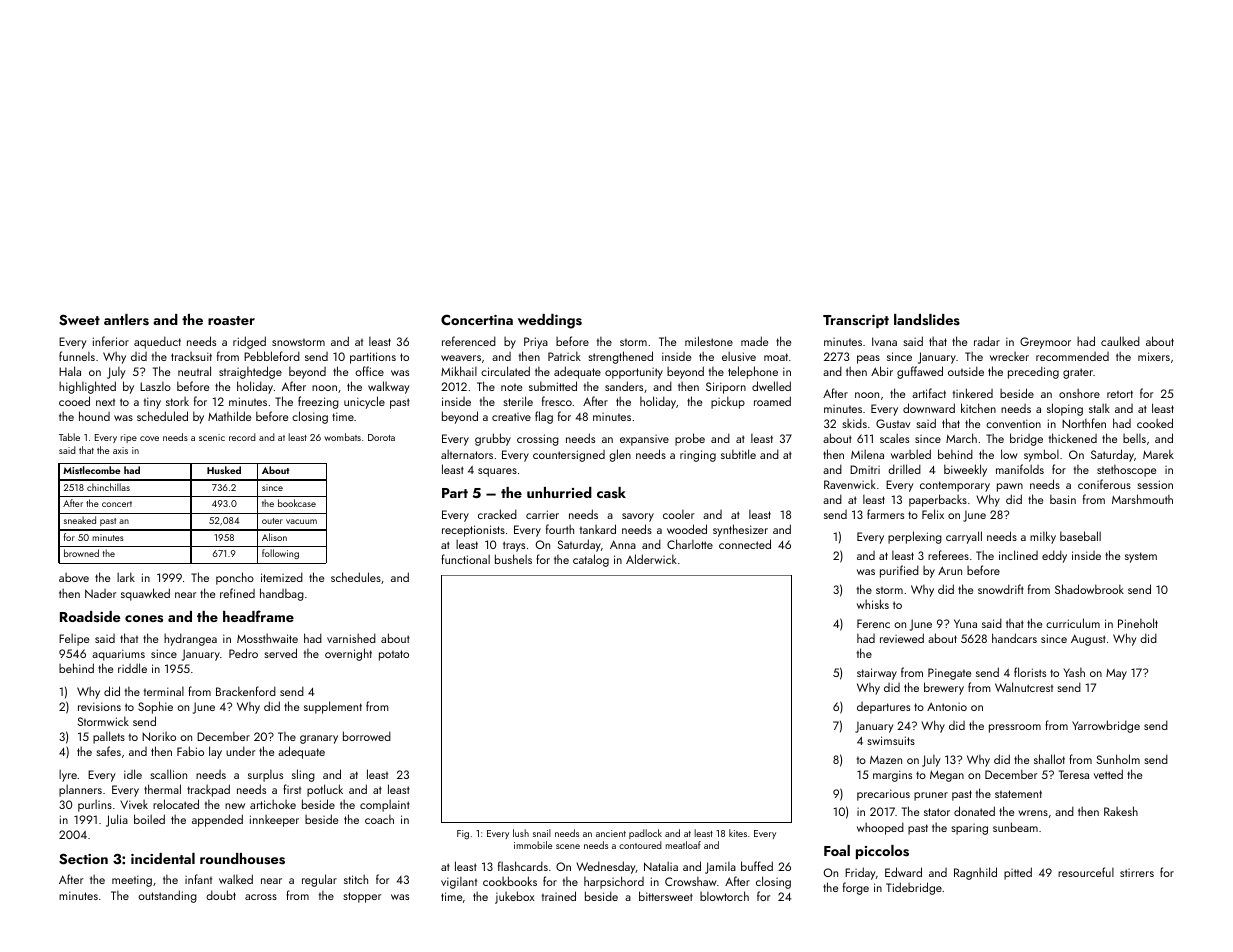  Describe the element at coordinates (856, 321) in the screenshot. I see `Transcript` at that location.
